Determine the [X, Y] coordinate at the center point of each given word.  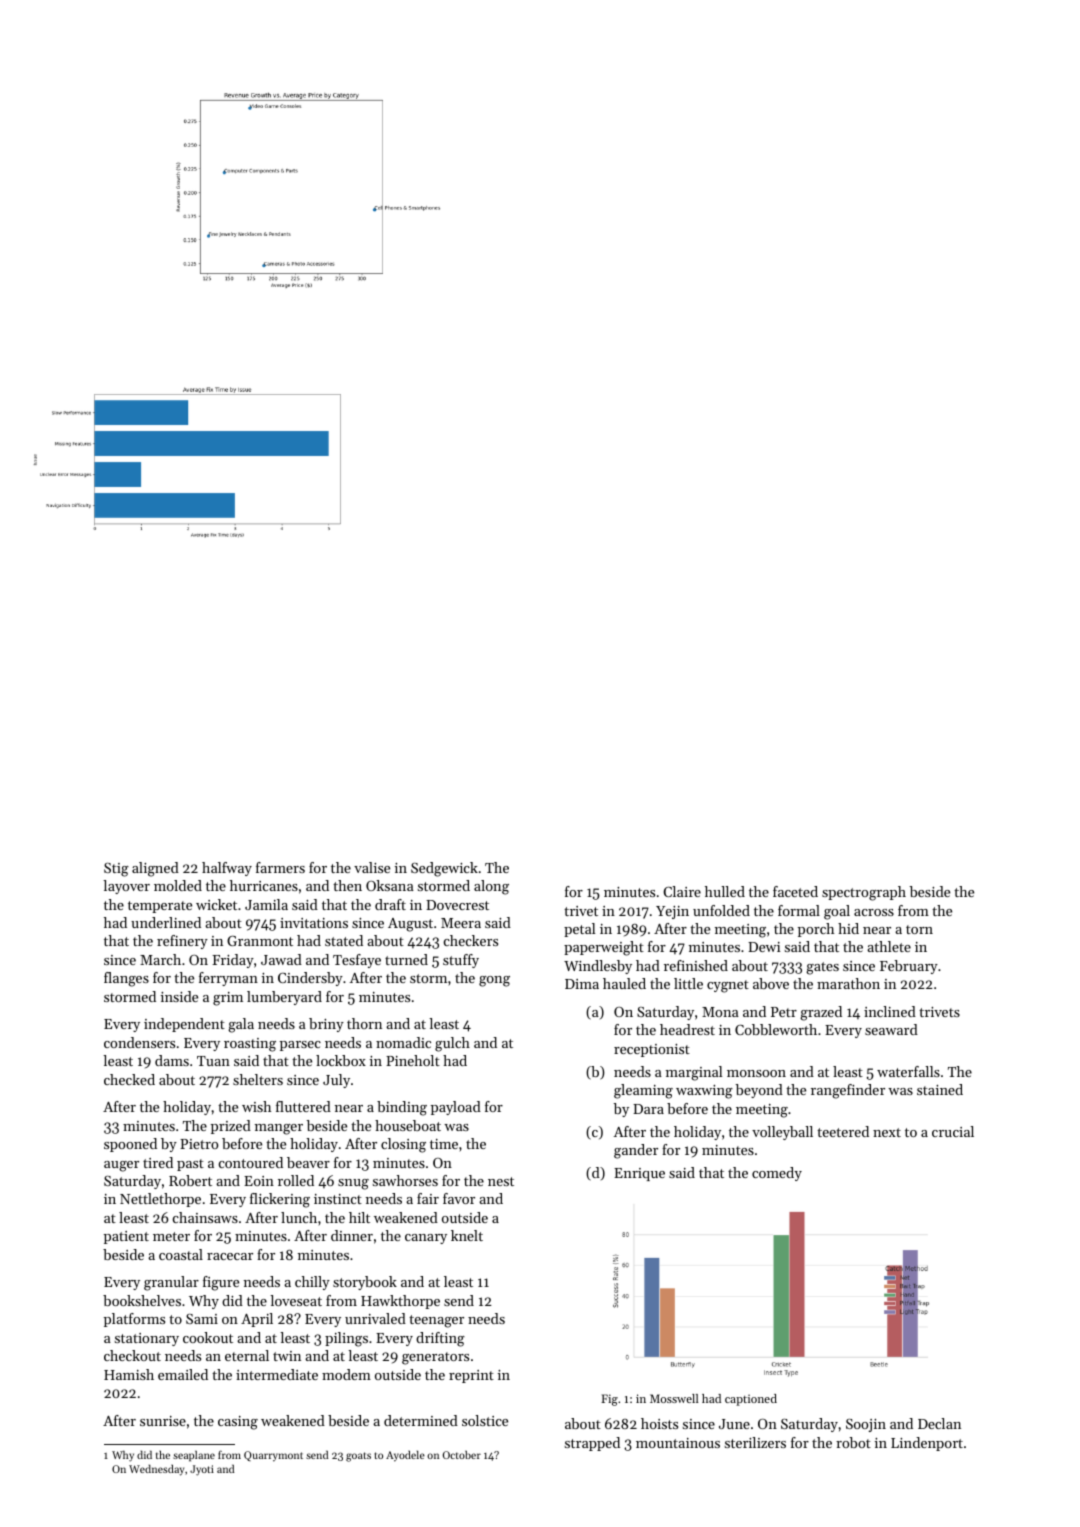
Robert [190, 1180]
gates [822, 968]
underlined [166, 922]
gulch [452, 1044]
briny [326, 1025]
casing [238, 1423]
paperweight [604, 948]
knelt [467, 1235]
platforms [134, 1320]
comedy [777, 1174]
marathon [848, 983]
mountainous [678, 1443]
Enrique [639, 1174]
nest [501, 1181]
